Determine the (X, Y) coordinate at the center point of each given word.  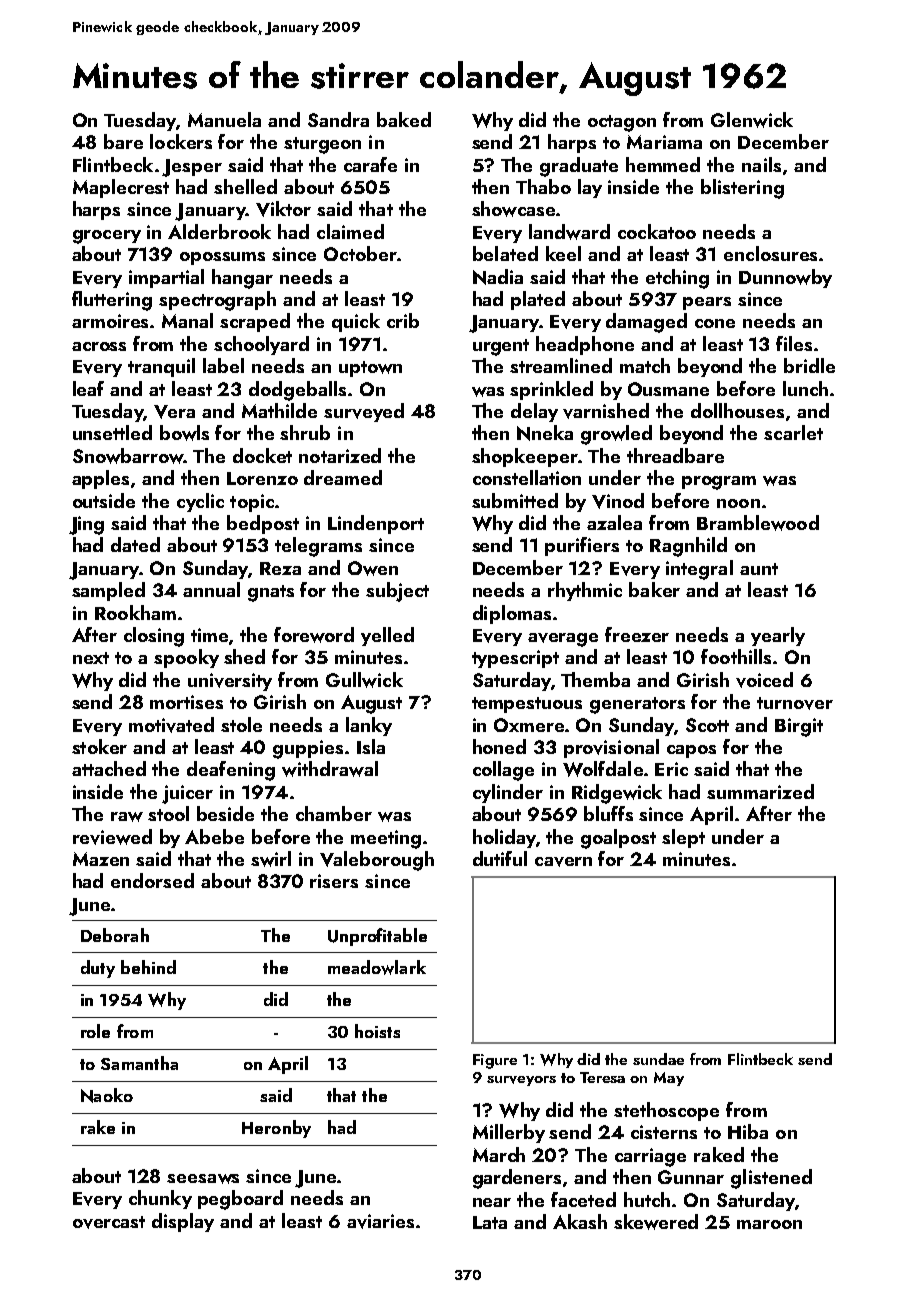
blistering (742, 189)
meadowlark (377, 967)
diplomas (512, 614)
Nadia (498, 277)
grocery (107, 237)
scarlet (793, 432)
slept (683, 838)
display (183, 1222)
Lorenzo (262, 478)
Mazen (101, 859)
